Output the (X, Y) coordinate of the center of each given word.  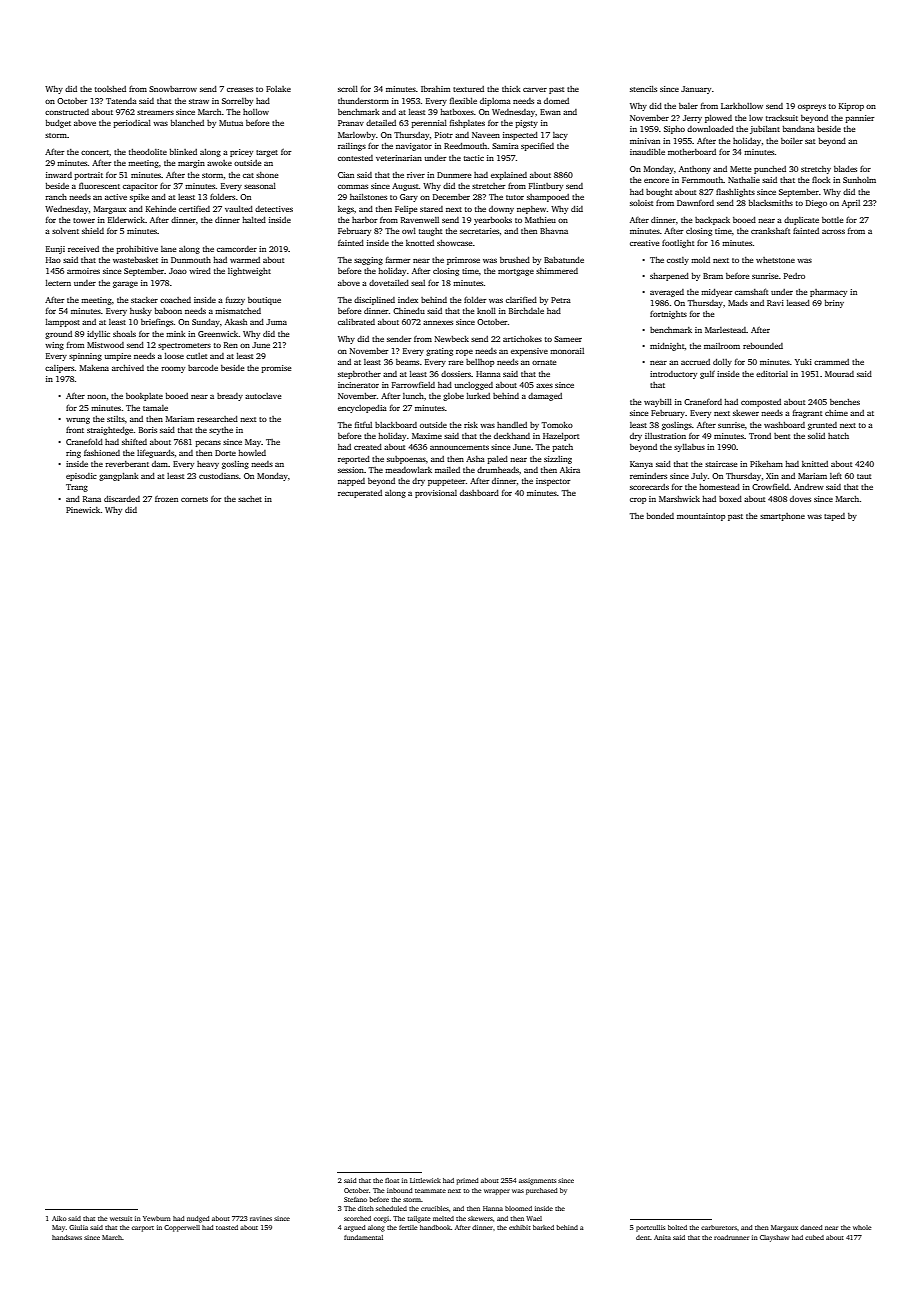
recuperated (360, 494)
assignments (537, 1181)
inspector (553, 482)
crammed (831, 362)
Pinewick (83, 510)
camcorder (237, 249)
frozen (166, 499)
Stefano (355, 1199)
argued (355, 1228)
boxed (730, 499)
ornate (544, 362)
